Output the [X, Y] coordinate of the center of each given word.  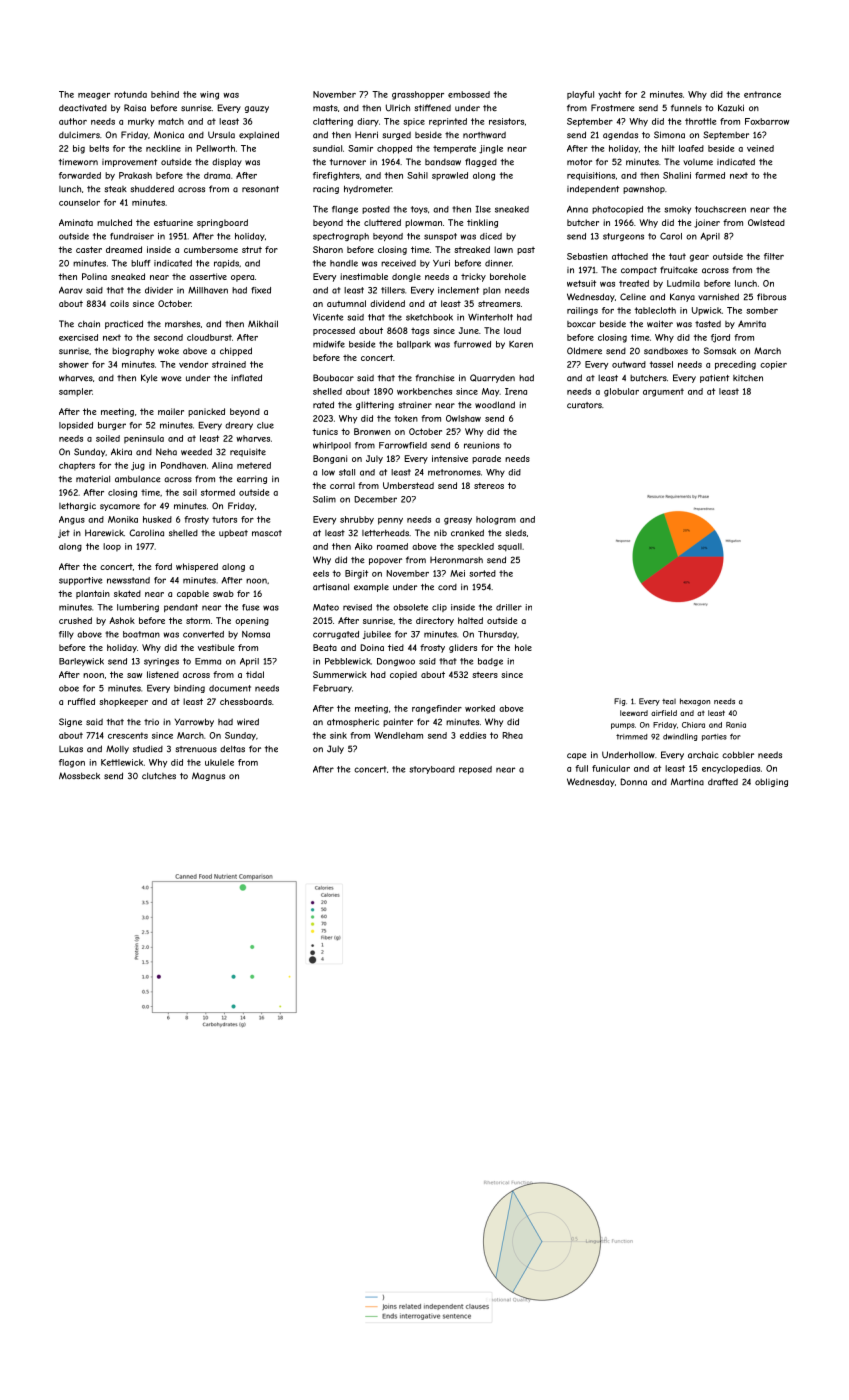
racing [326, 189]
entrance [762, 94]
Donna [633, 782]
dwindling [680, 737]
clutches [159, 776]
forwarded [80, 175]
